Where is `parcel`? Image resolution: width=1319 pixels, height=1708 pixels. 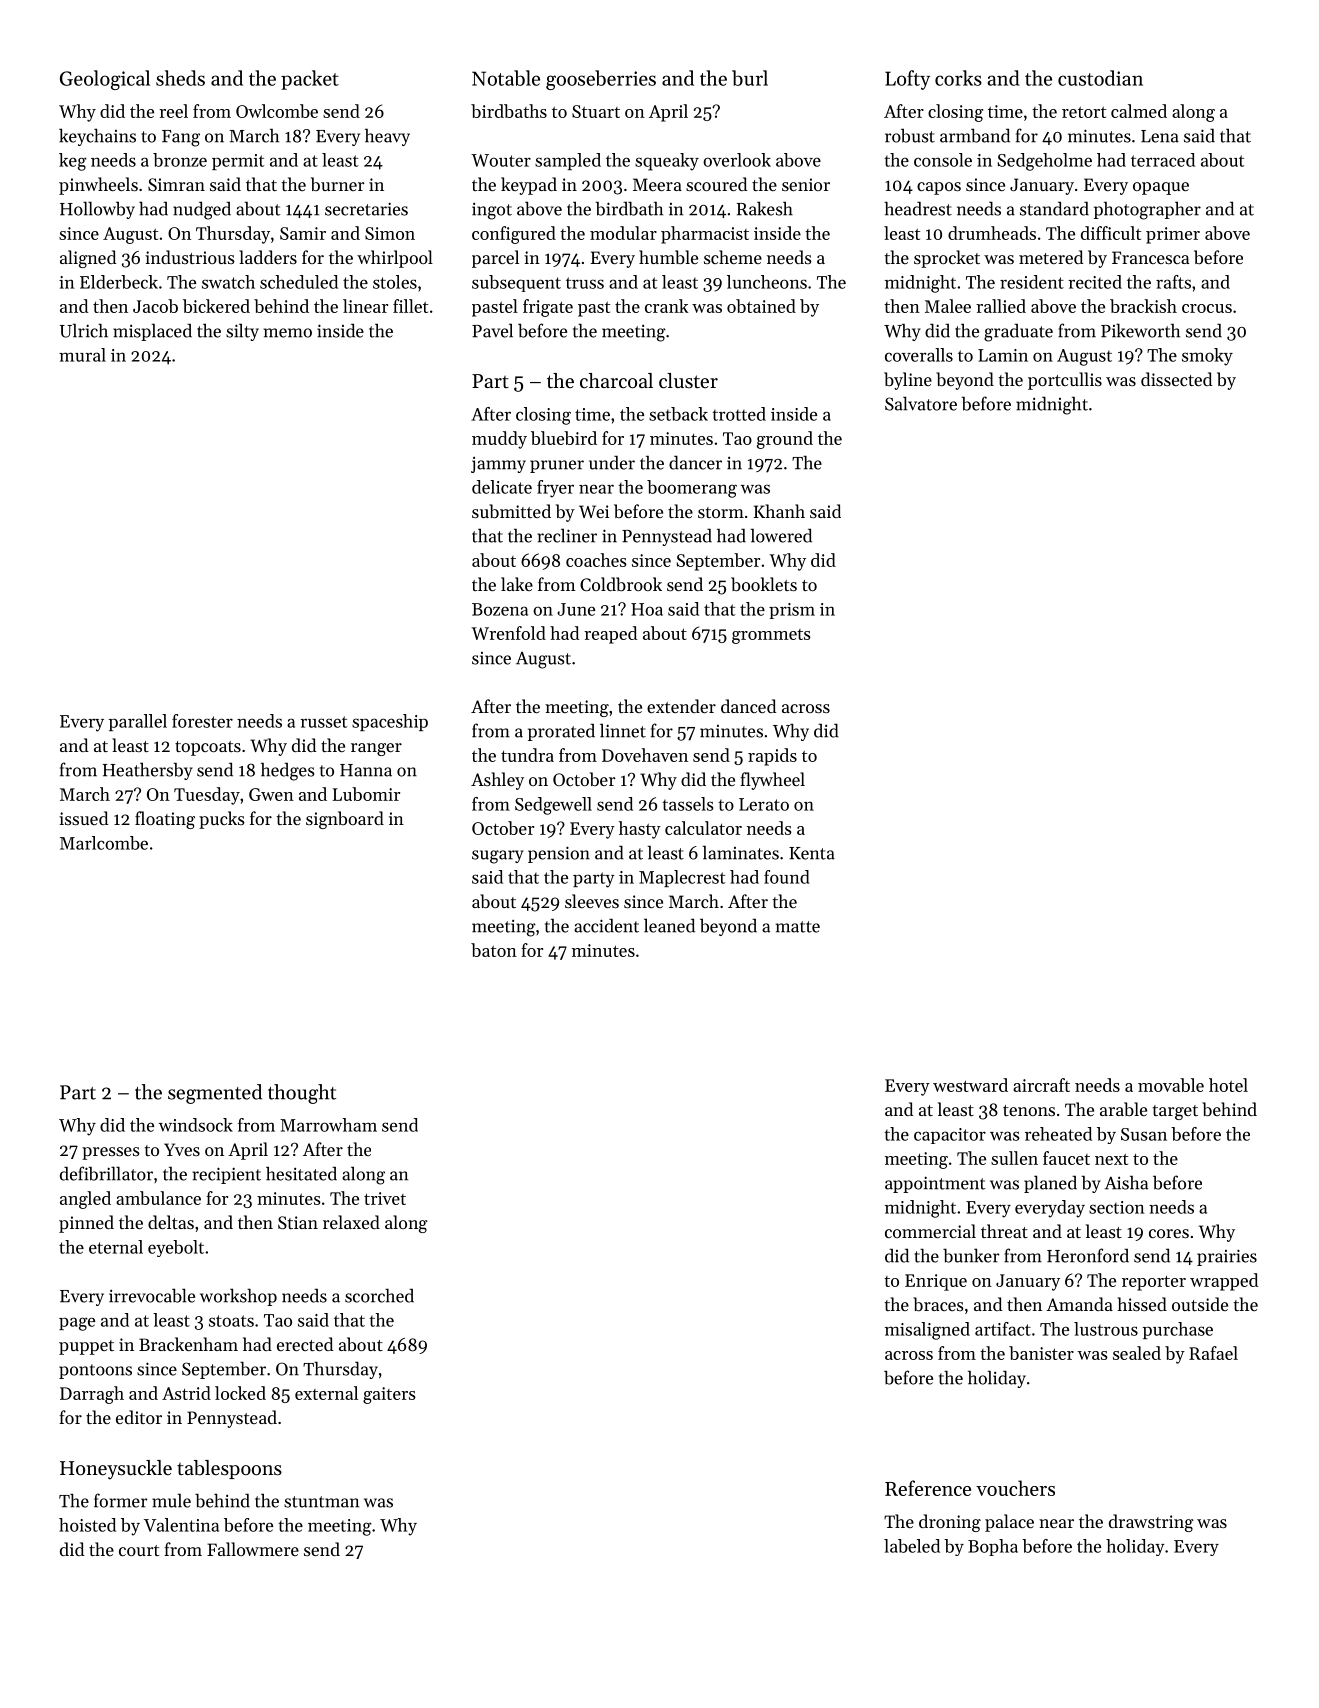 parcel is located at coordinates (495, 259).
